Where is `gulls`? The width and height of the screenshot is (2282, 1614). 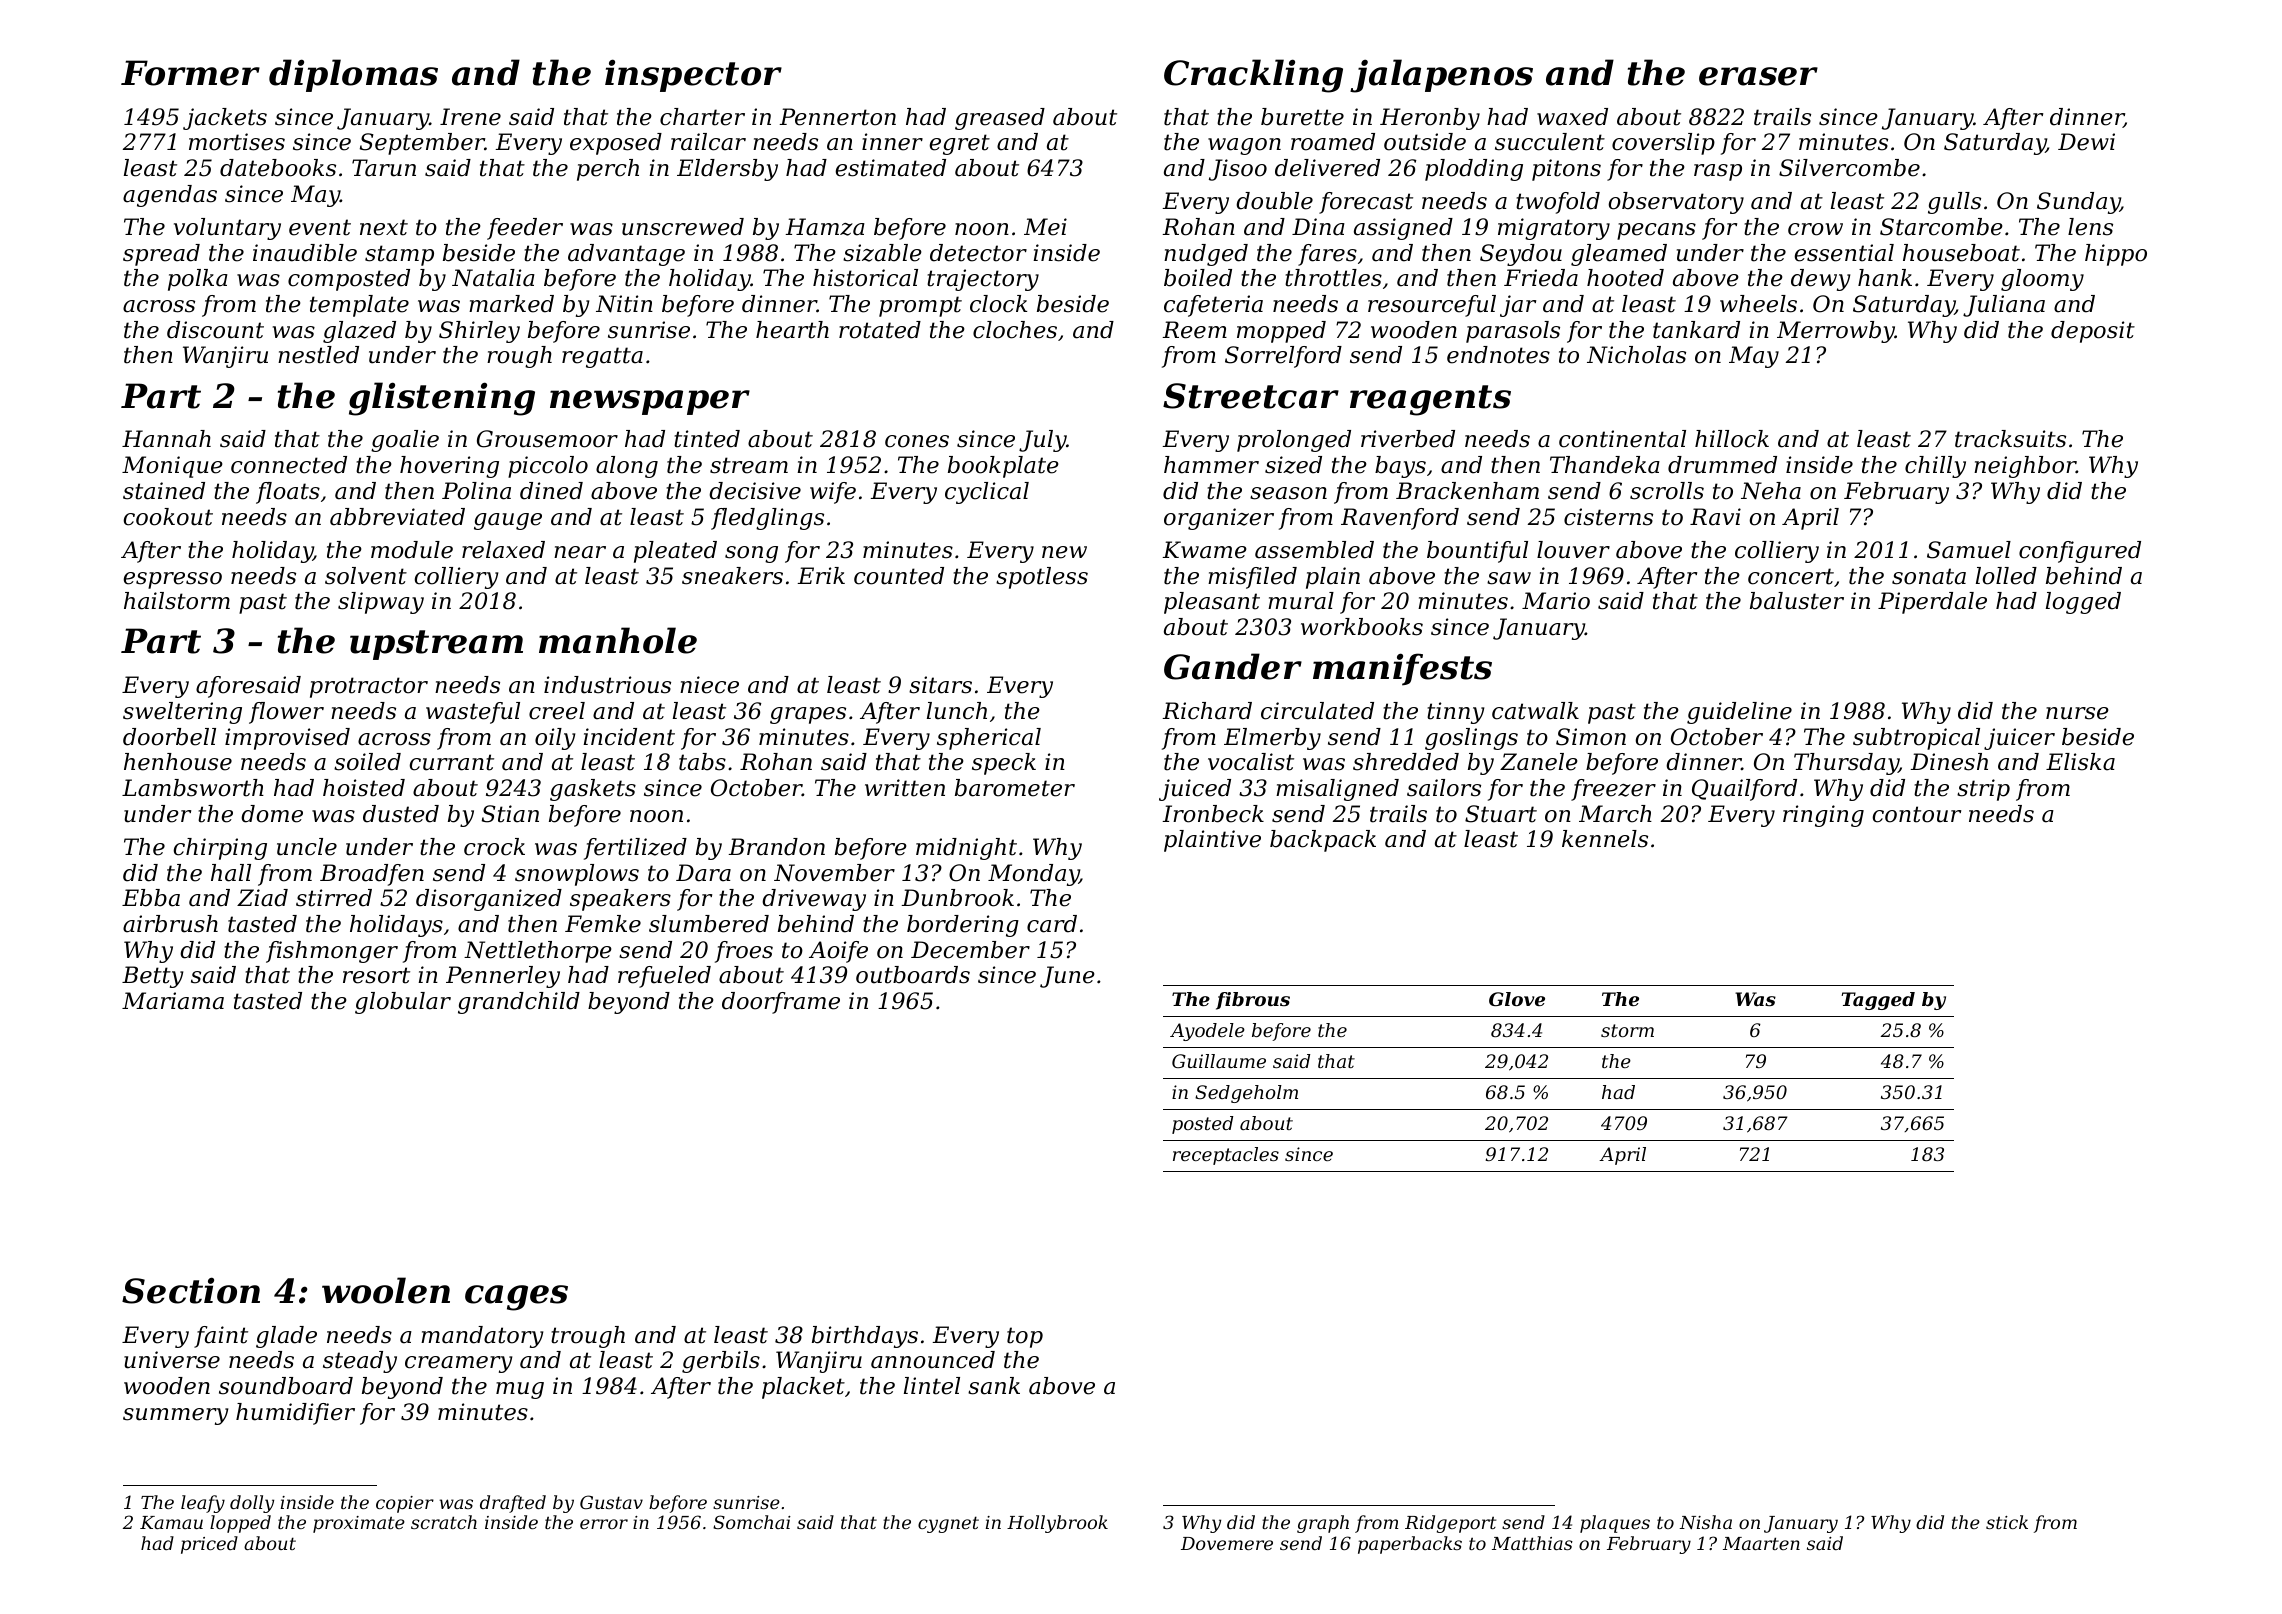 gulls is located at coordinates (1954, 203).
